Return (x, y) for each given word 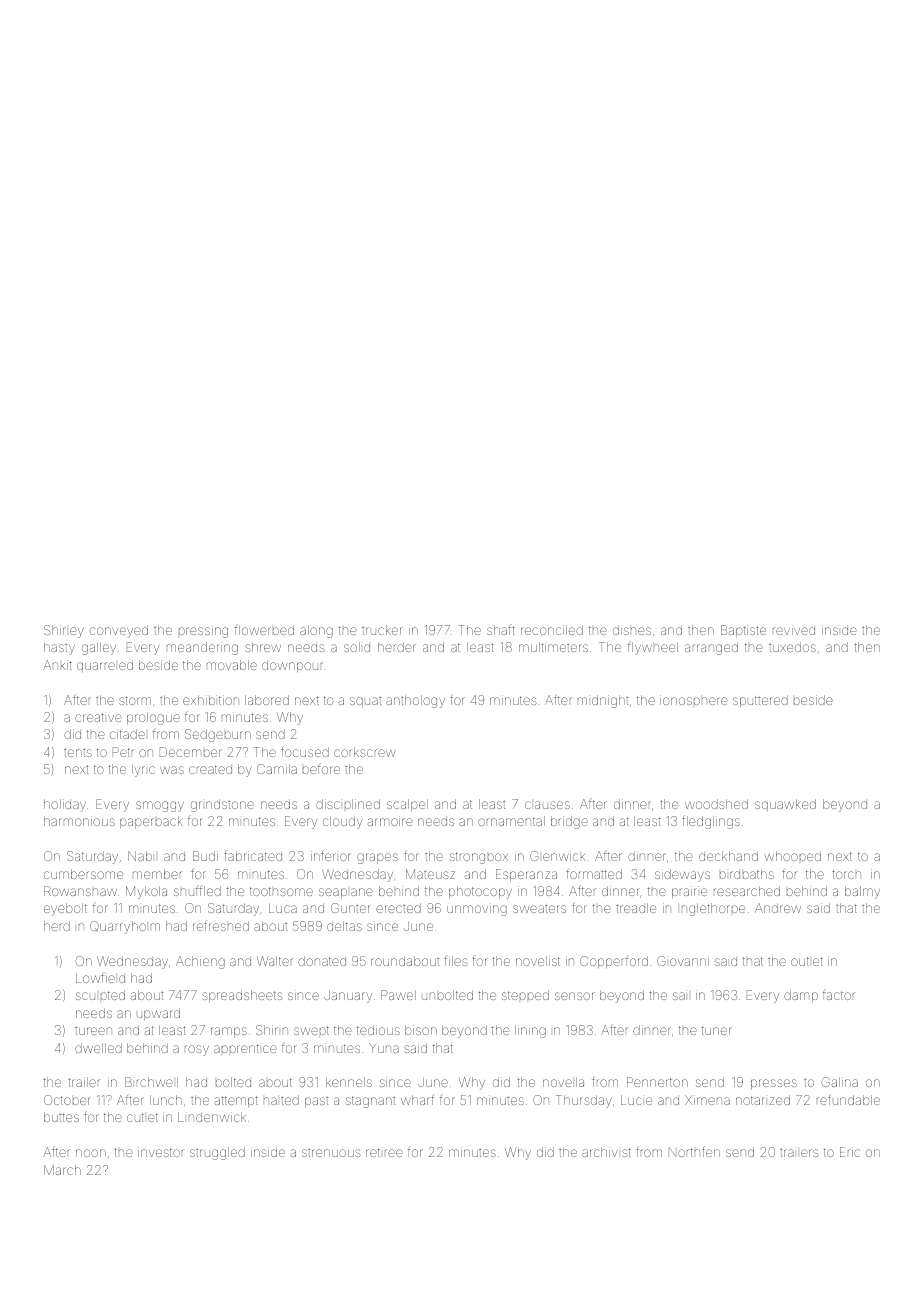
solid (357, 647)
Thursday (584, 1101)
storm (135, 700)
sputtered (760, 701)
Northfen (694, 1151)
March (62, 1170)
